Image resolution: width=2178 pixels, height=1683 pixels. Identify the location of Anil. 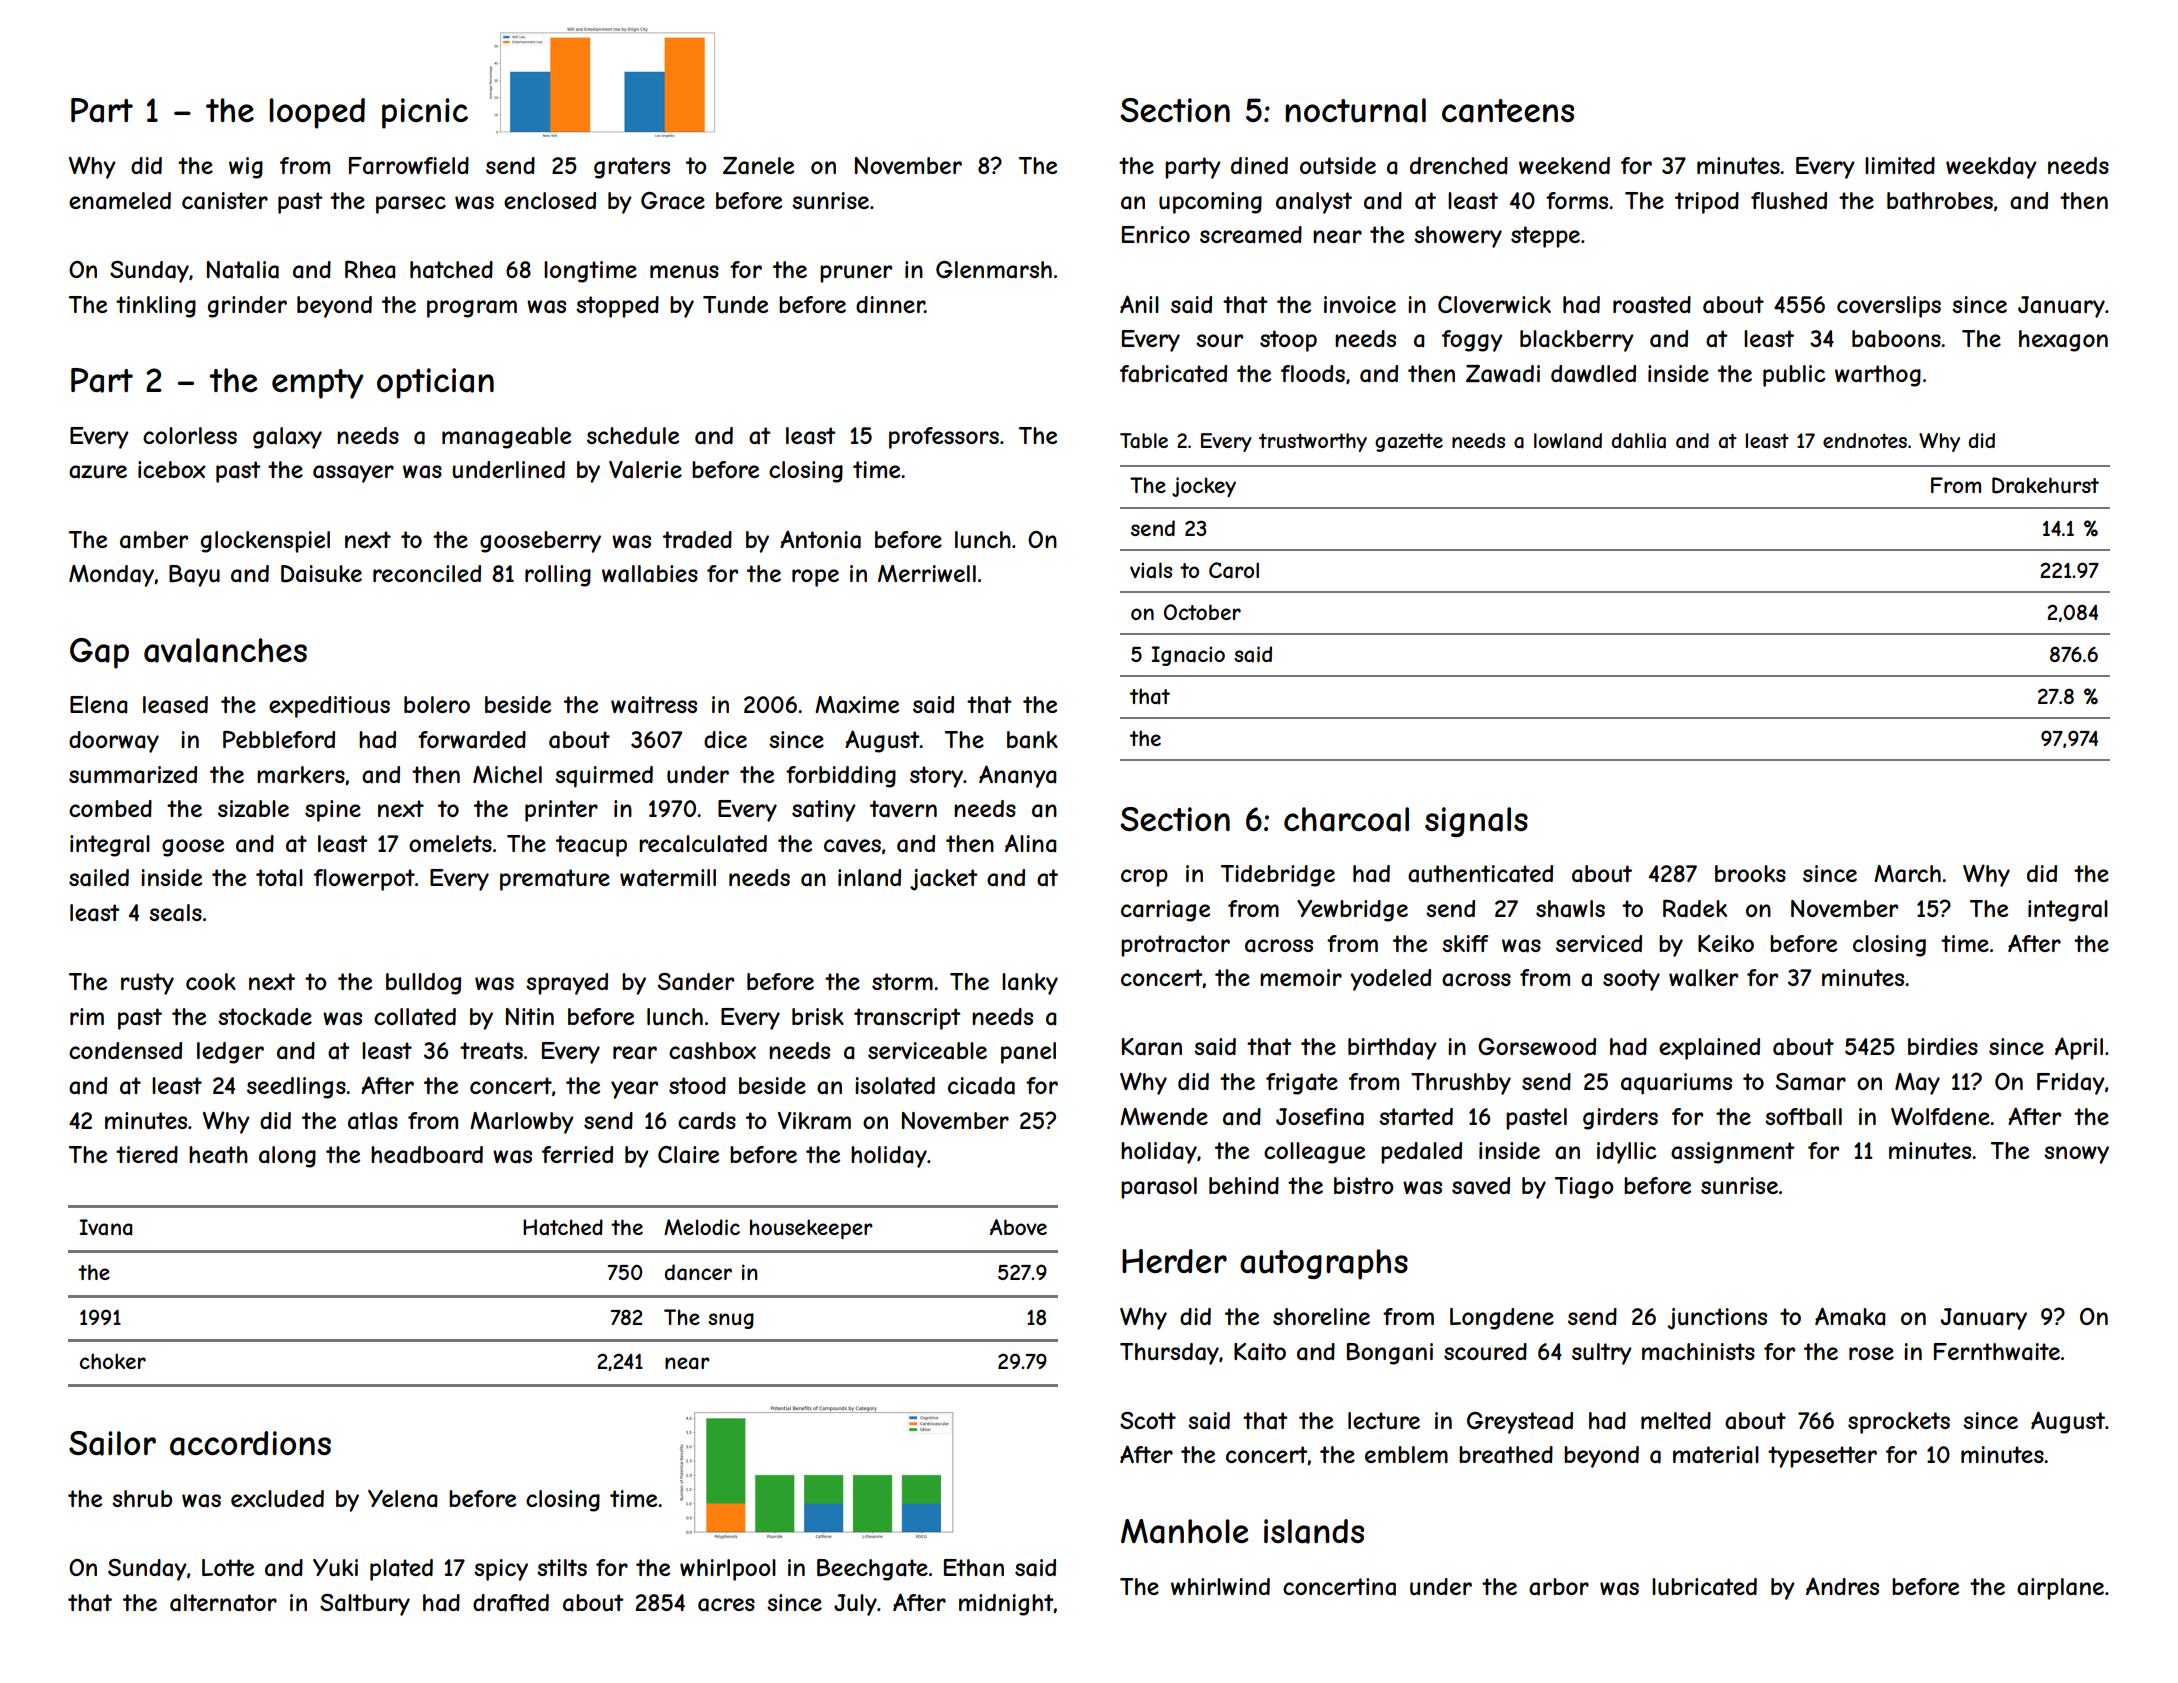
(1139, 304).
